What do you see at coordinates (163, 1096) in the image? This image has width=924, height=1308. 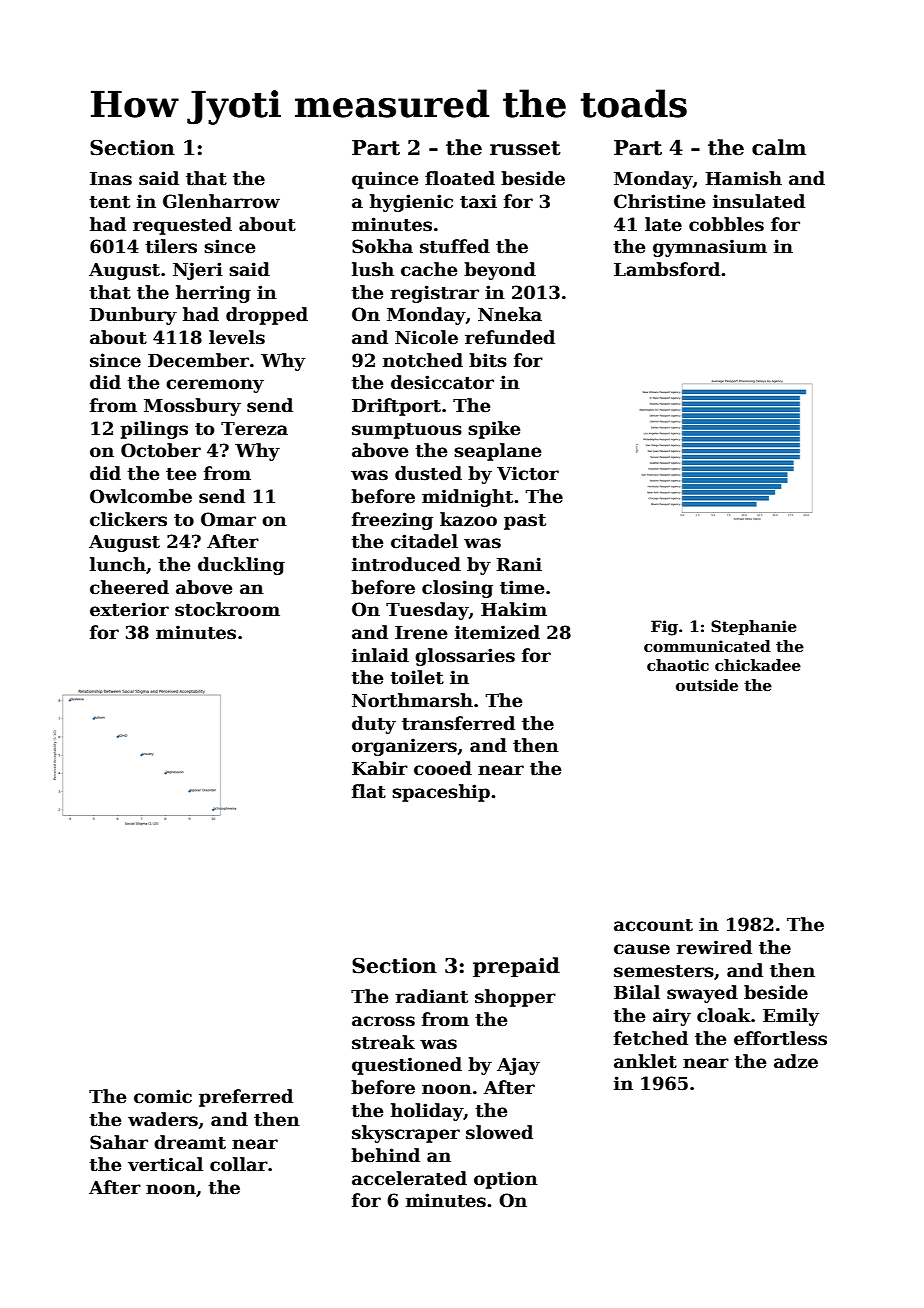 I see `comic` at bounding box center [163, 1096].
